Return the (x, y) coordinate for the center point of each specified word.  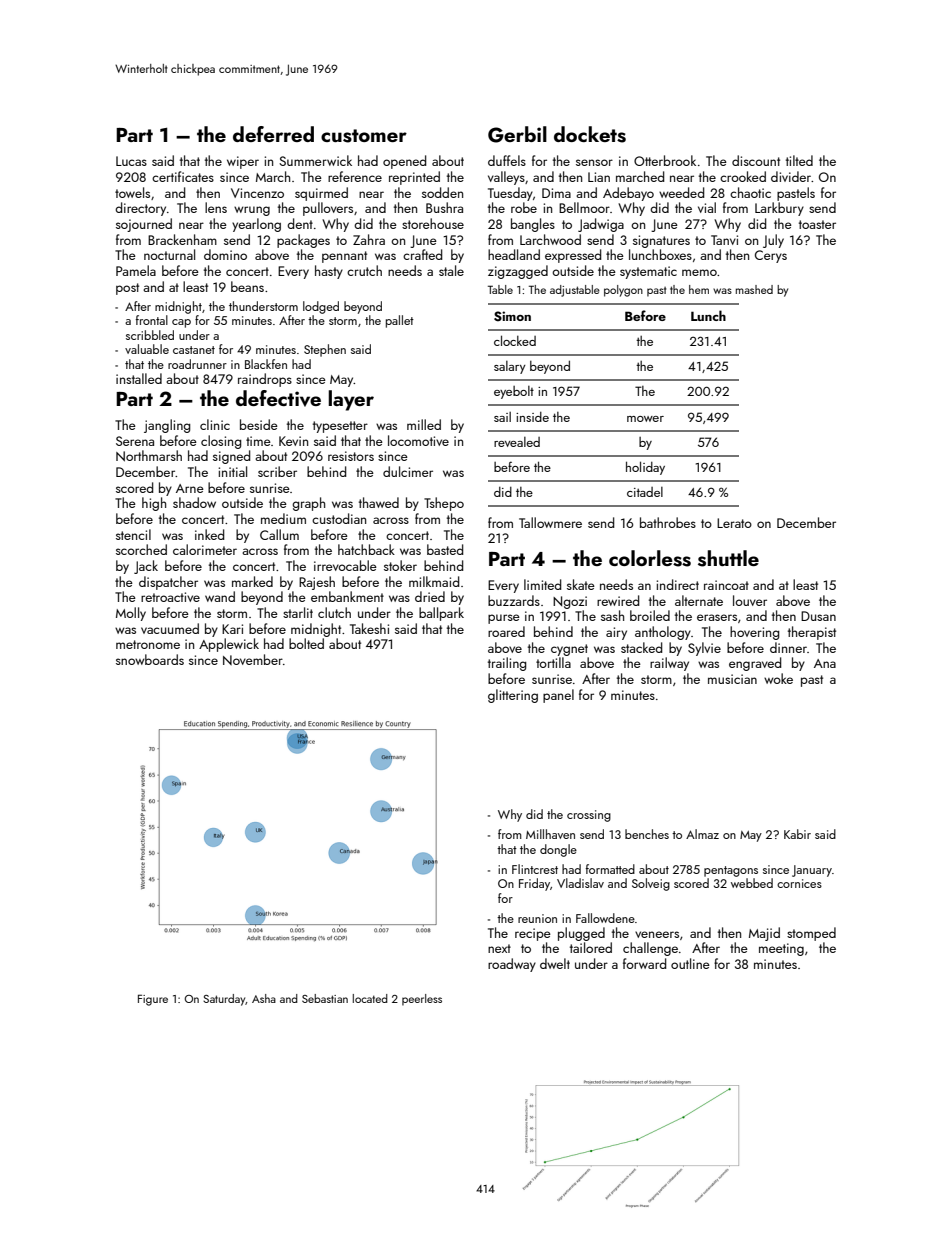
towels (132, 192)
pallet (400, 321)
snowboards (150, 659)
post (127, 289)
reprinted (414, 178)
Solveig (651, 884)
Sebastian (325, 998)
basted (445, 549)
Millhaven (550, 834)
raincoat (726, 585)
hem (699, 289)
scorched (141, 549)
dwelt (555, 963)
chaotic (750, 192)
